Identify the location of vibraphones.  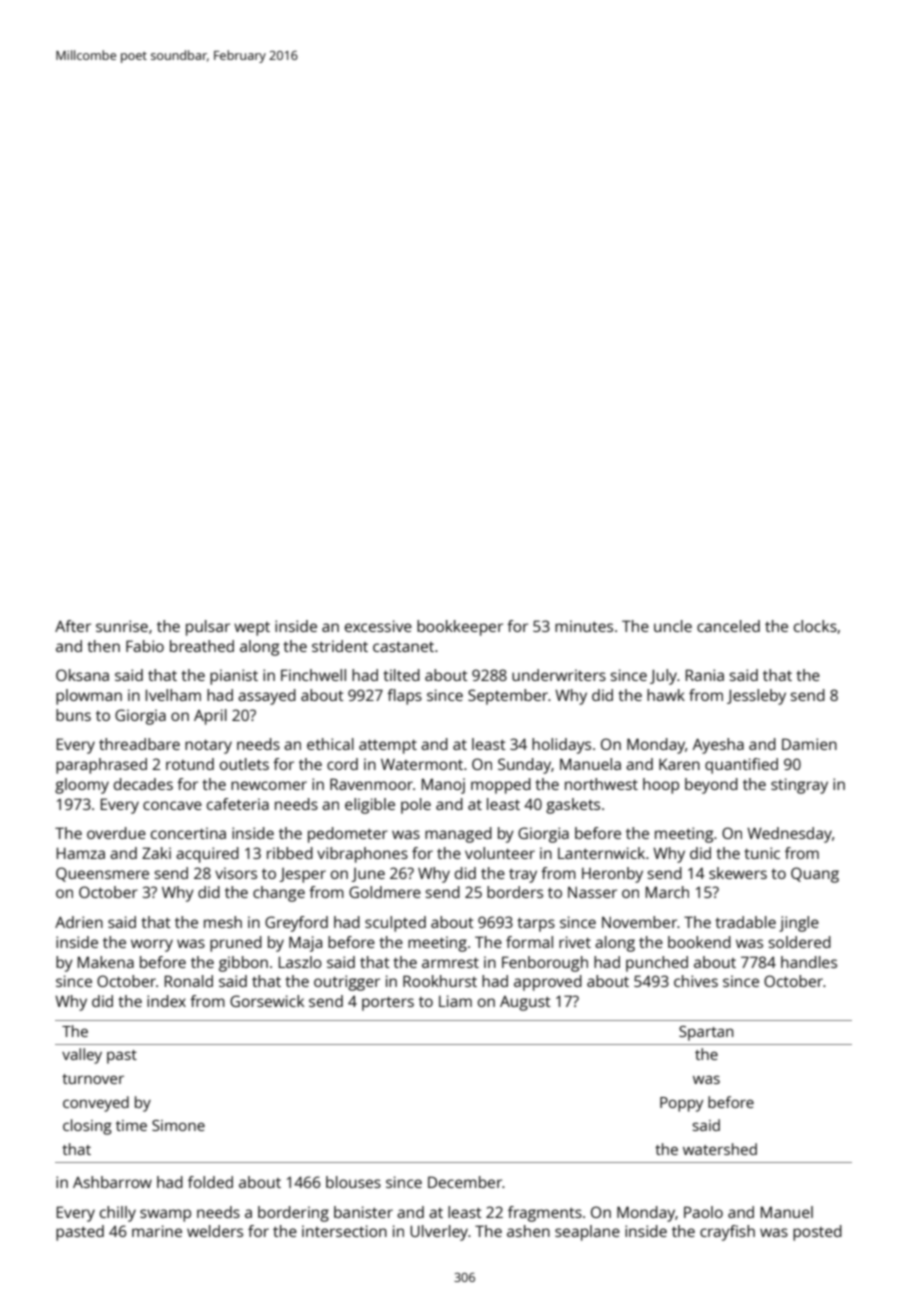
(362, 855).
